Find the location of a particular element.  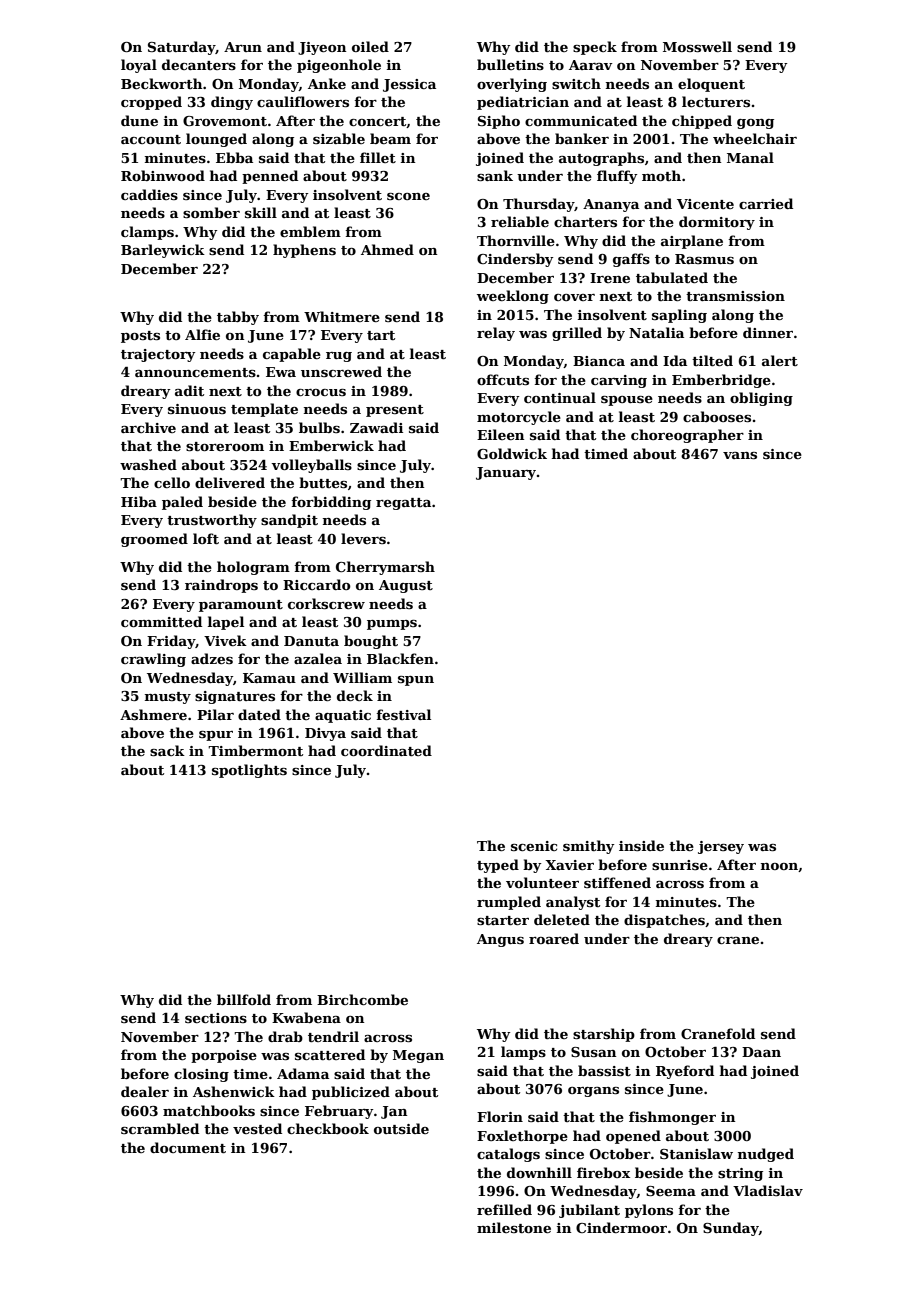

Megan is located at coordinates (418, 1056).
